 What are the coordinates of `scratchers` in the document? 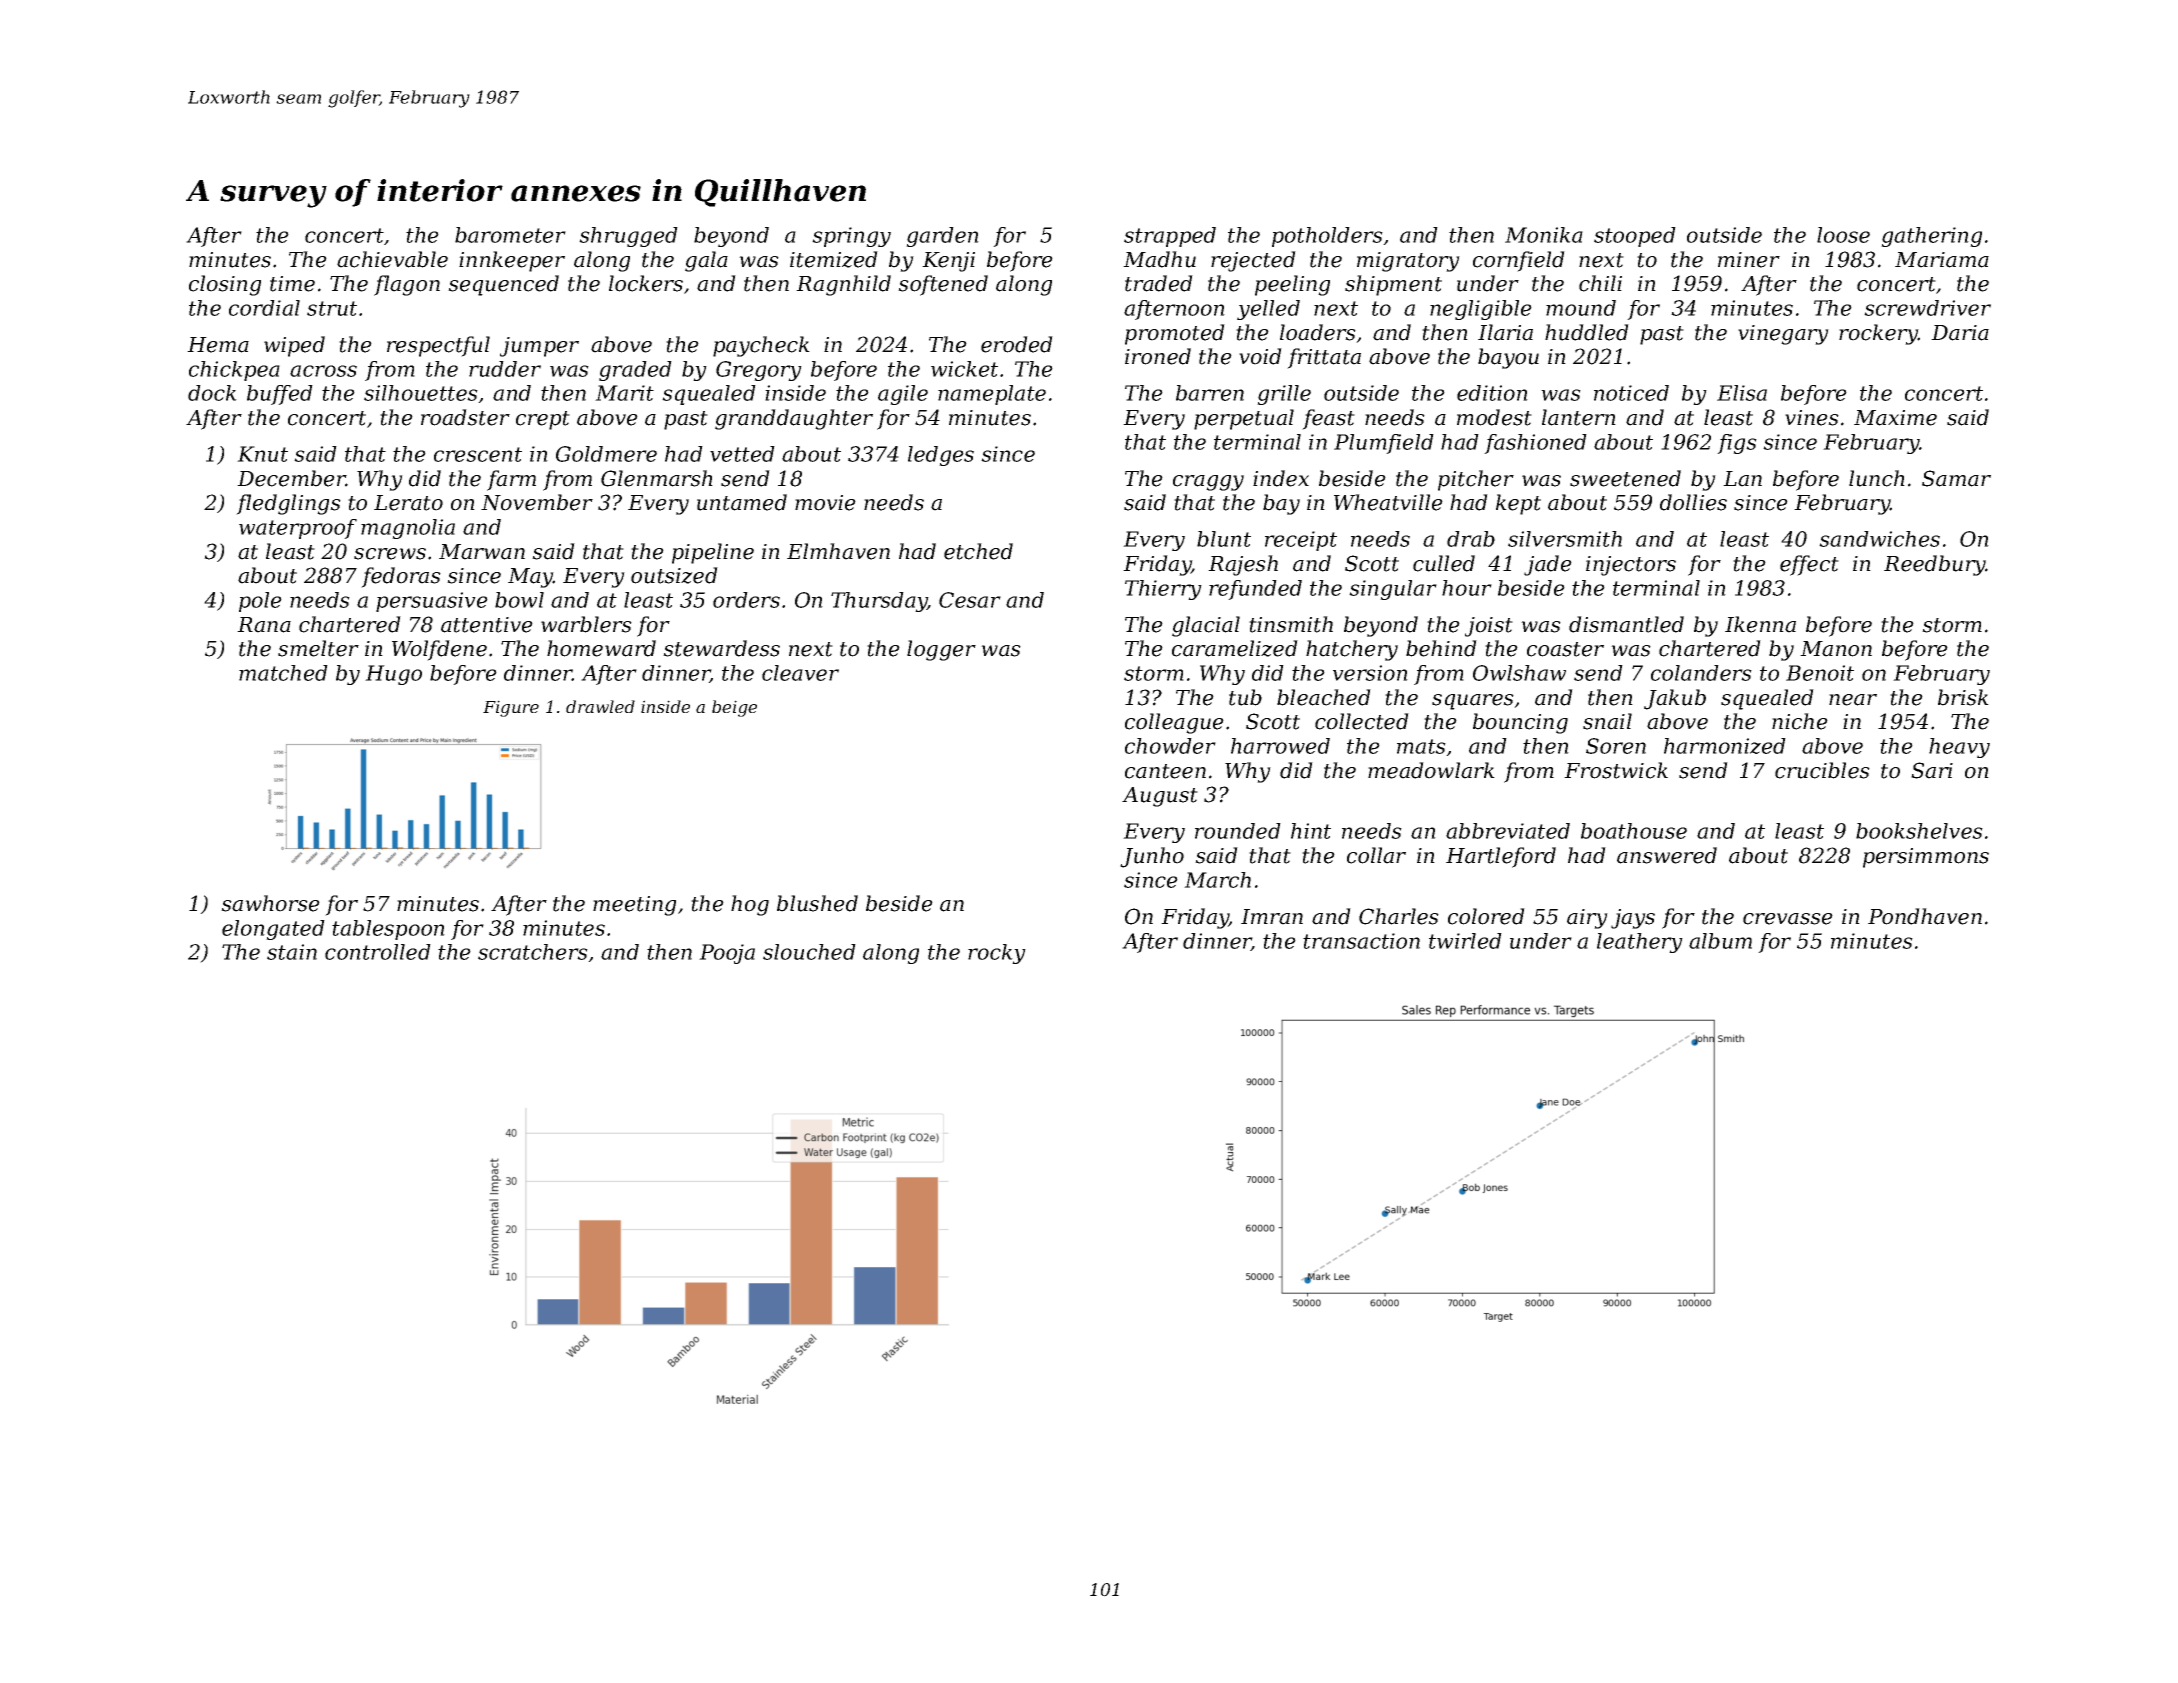 It's located at (533, 952).
